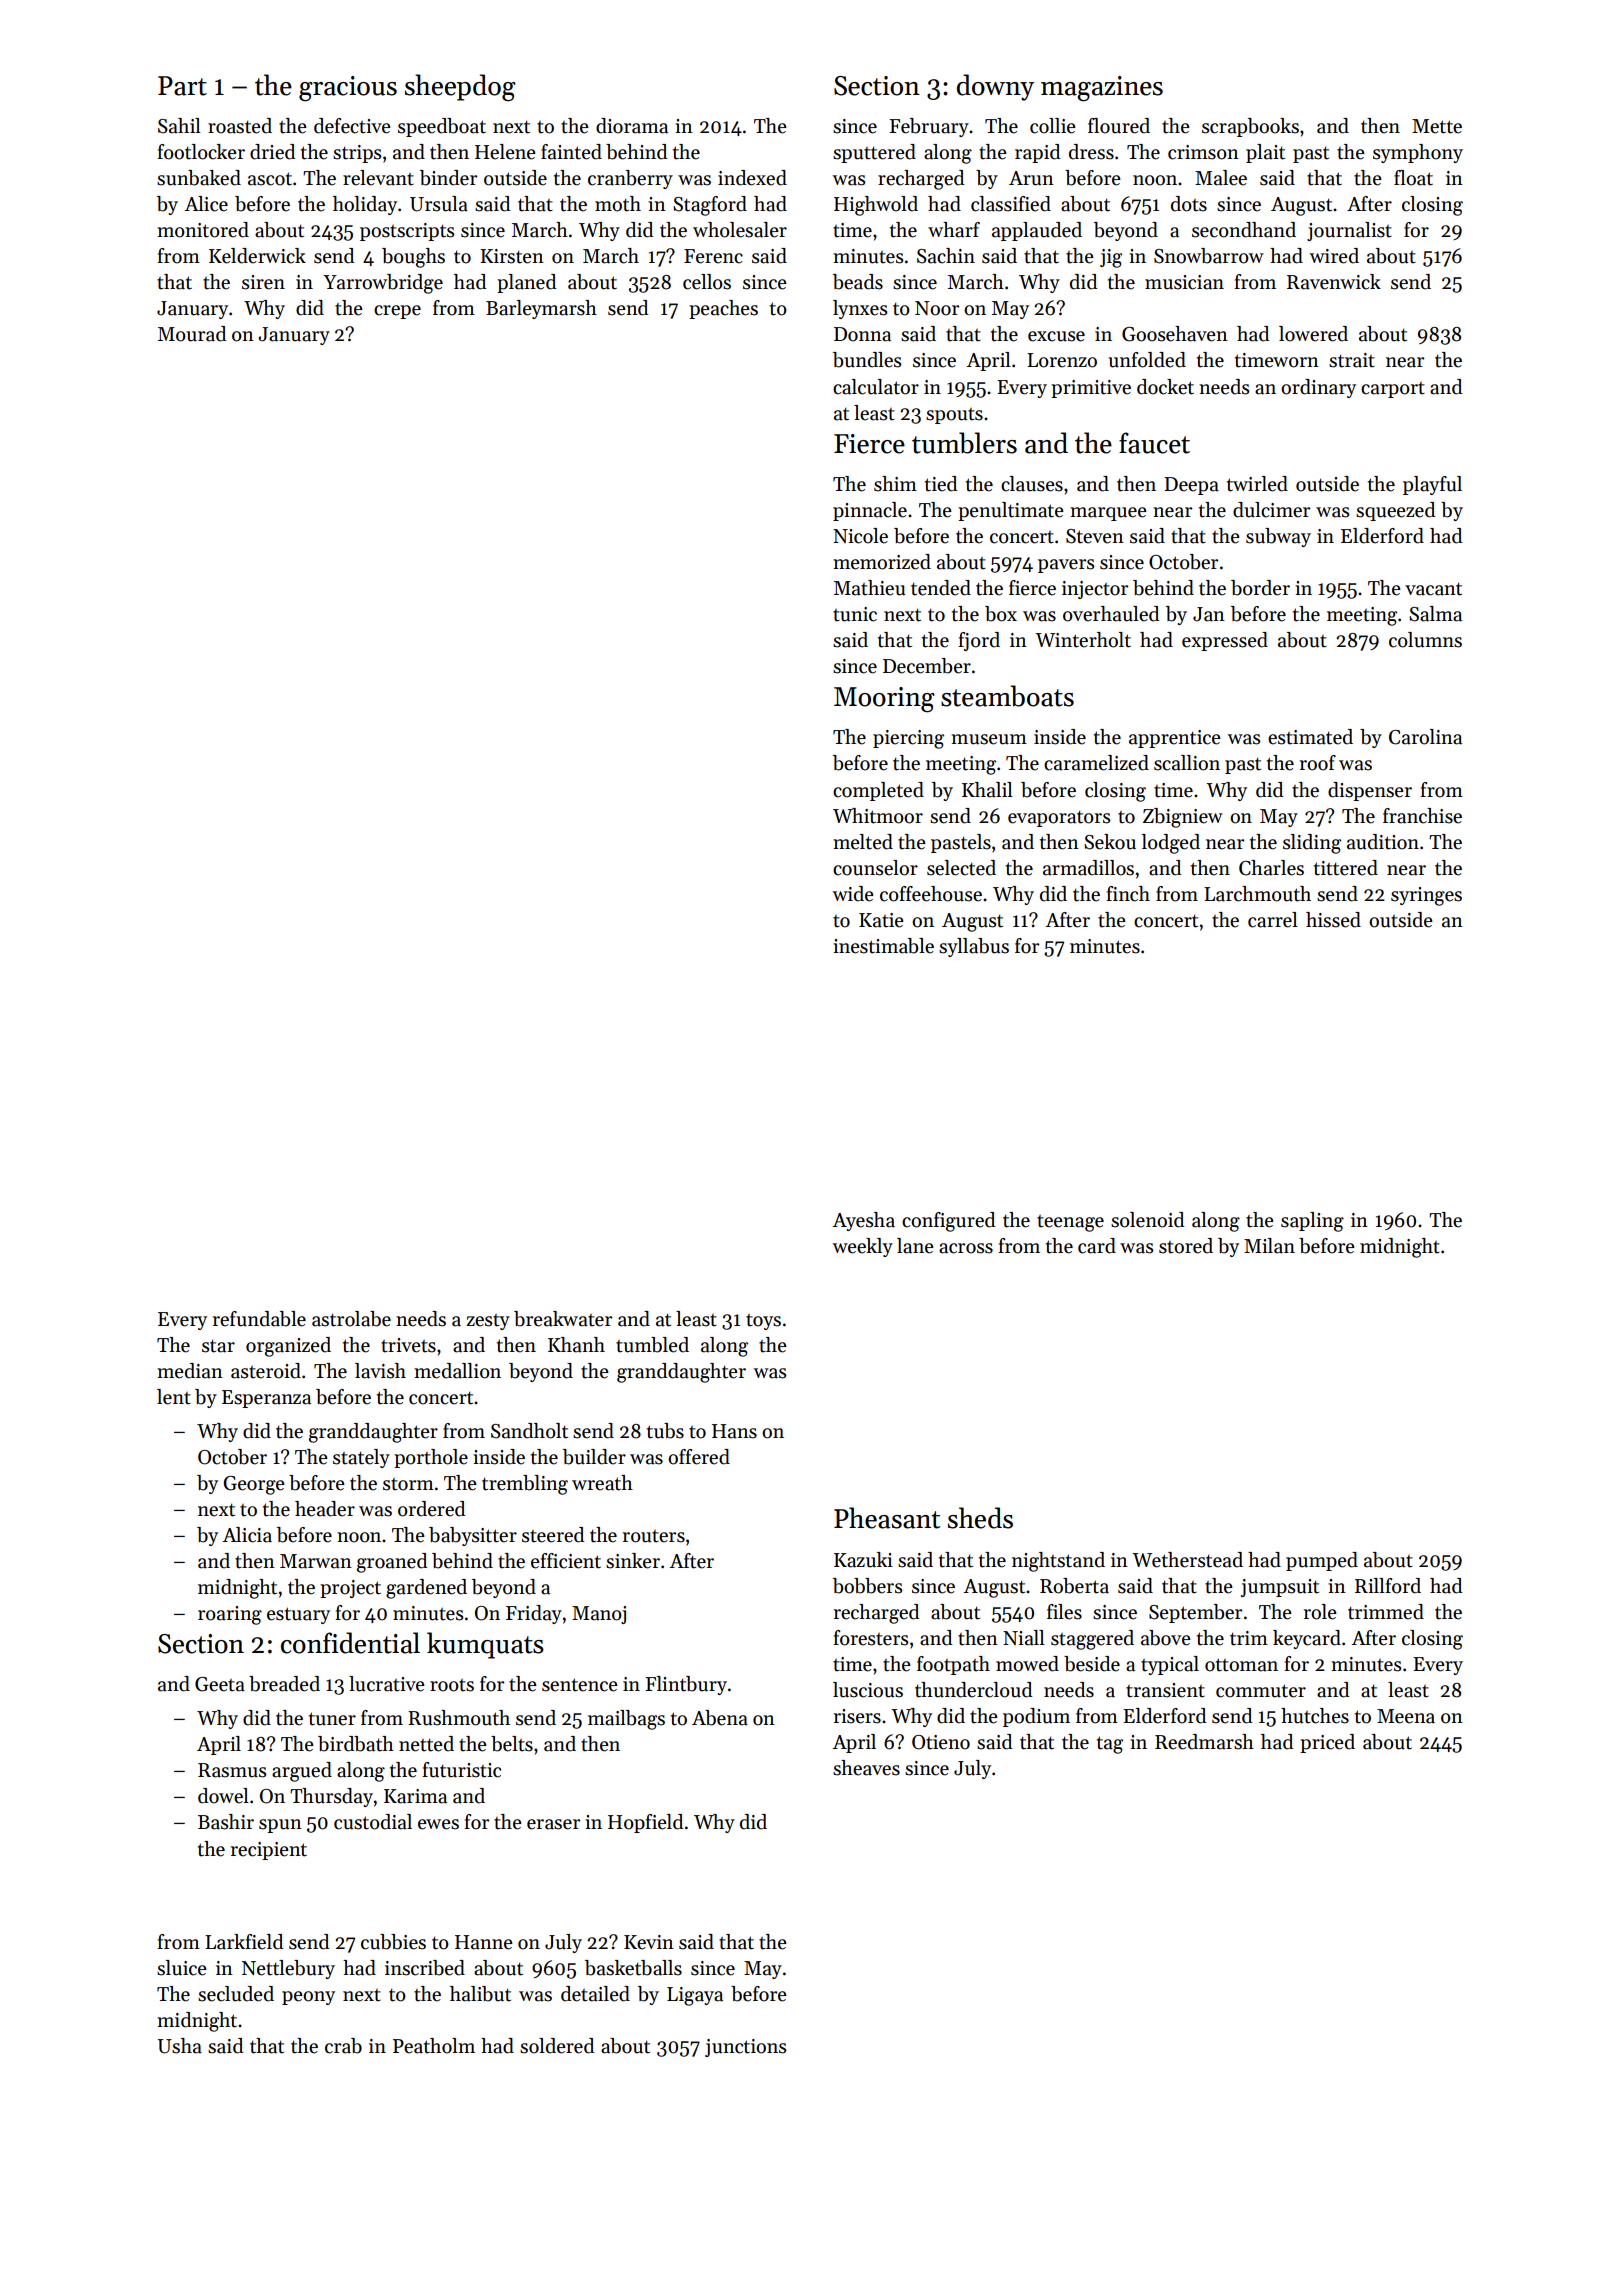  Describe the element at coordinates (182, 86) in the screenshot. I see `Part` at that location.
